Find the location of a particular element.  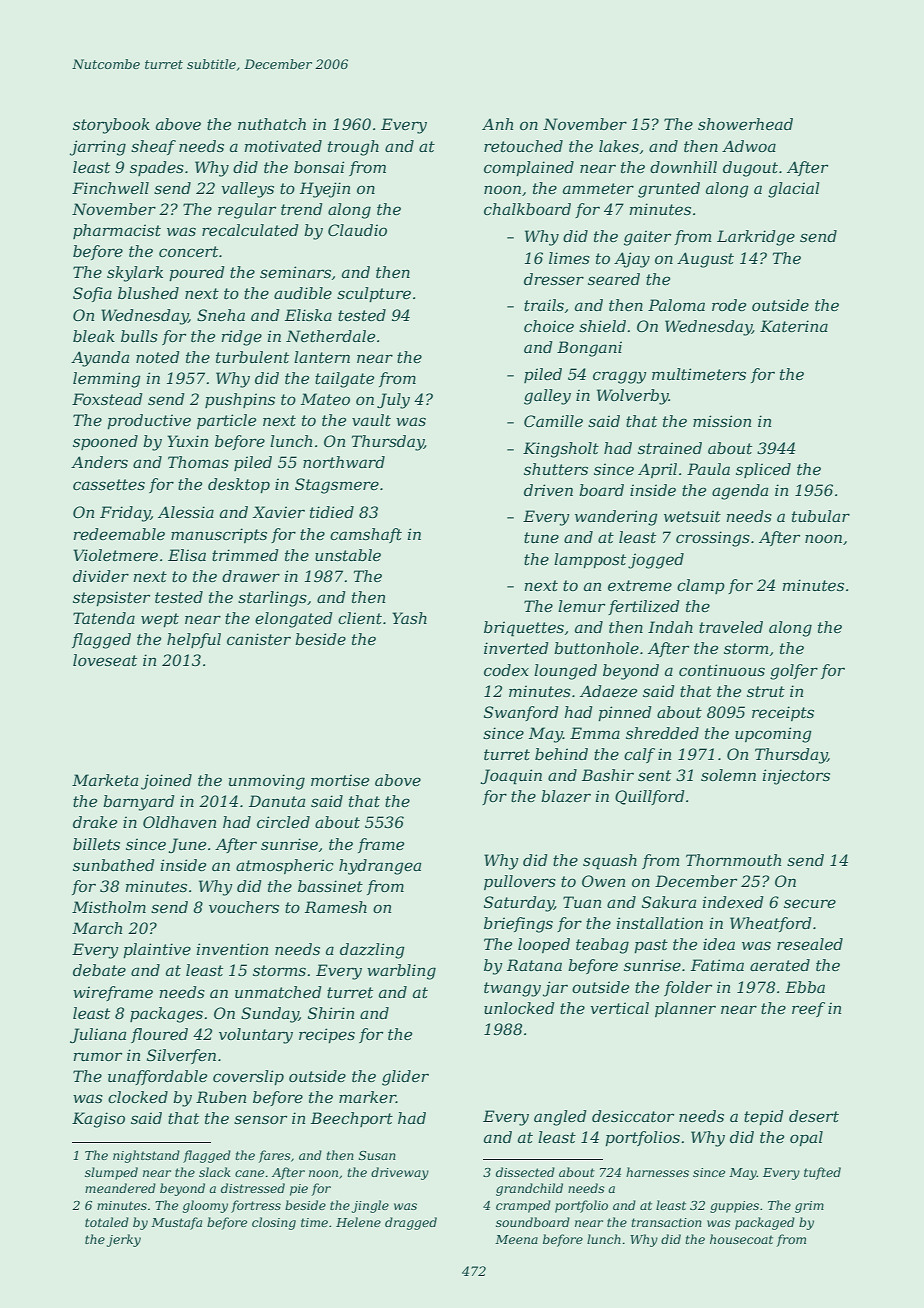

storybook is located at coordinates (111, 126).
